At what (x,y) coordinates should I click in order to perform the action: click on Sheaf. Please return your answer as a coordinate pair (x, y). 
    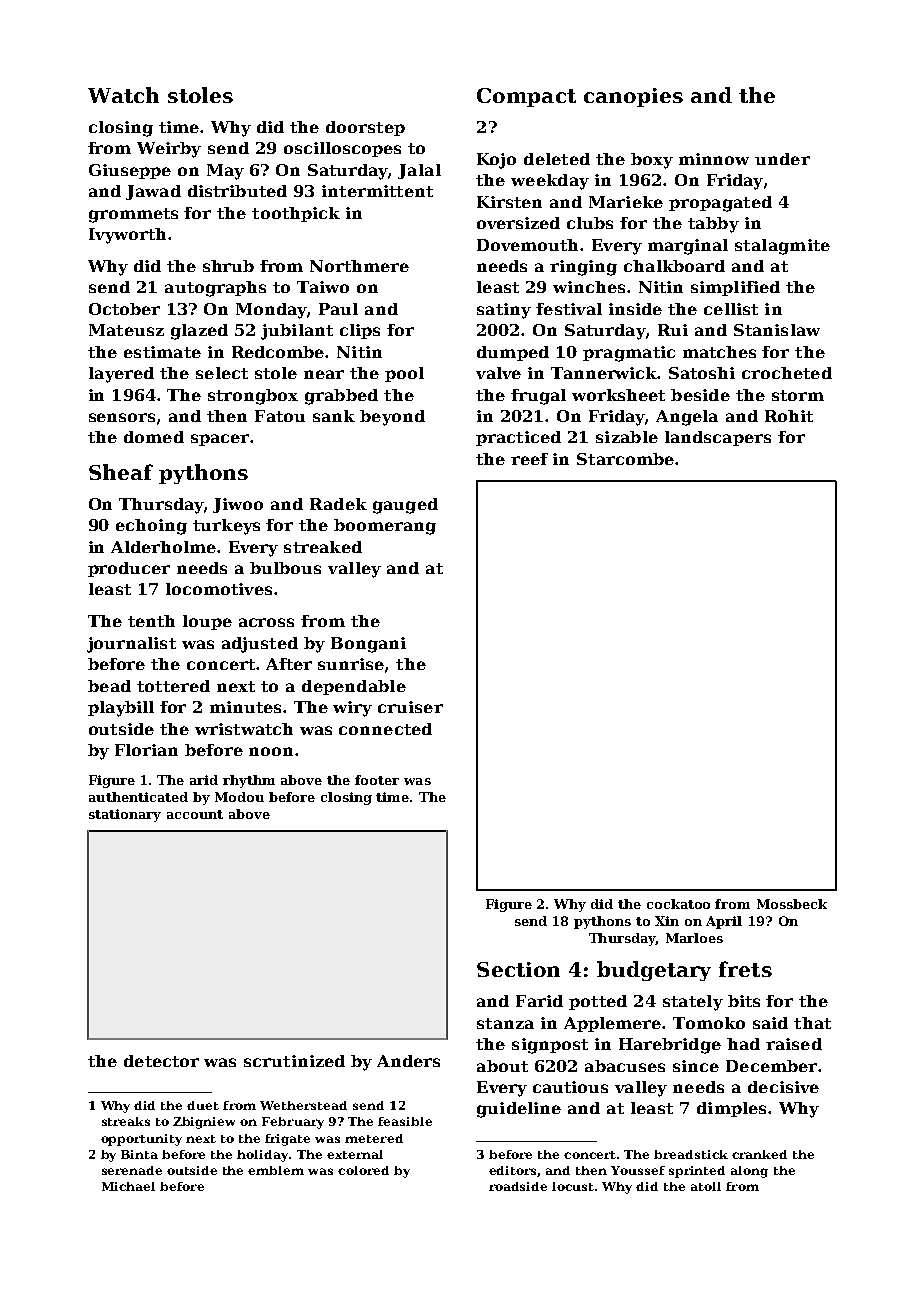
    Looking at the image, I should click on (121, 472).
